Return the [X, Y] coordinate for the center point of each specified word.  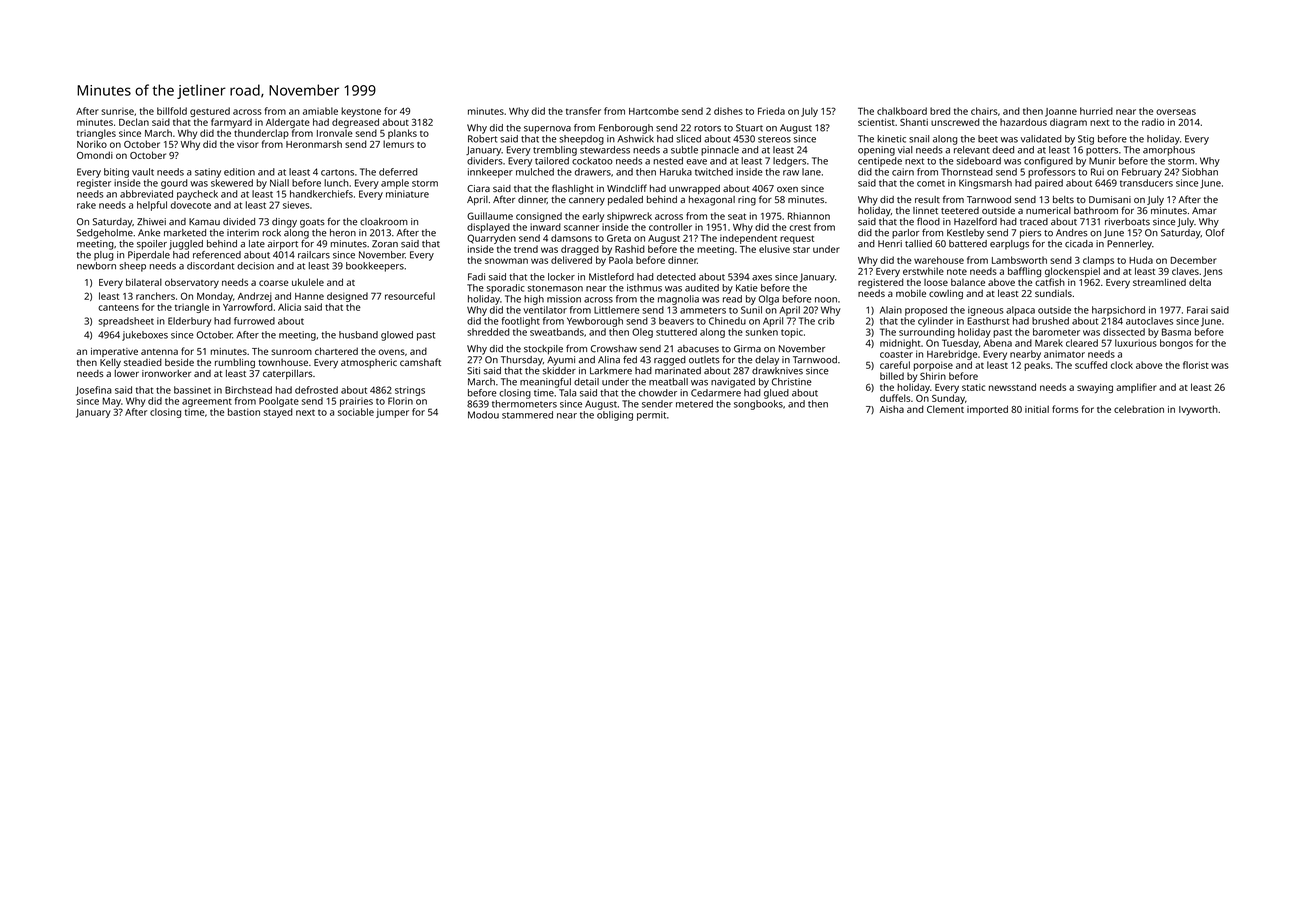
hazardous [1023, 122]
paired [1049, 184]
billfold [172, 111]
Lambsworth [1019, 260]
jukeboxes [145, 336]
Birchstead [248, 390]
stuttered [676, 332]
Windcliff [627, 188]
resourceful [410, 296]
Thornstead [967, 172]
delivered [571, 260]
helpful [152, 206]
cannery [587, 201]
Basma [1176, 332]
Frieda [771, 111]
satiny [208, 173]
